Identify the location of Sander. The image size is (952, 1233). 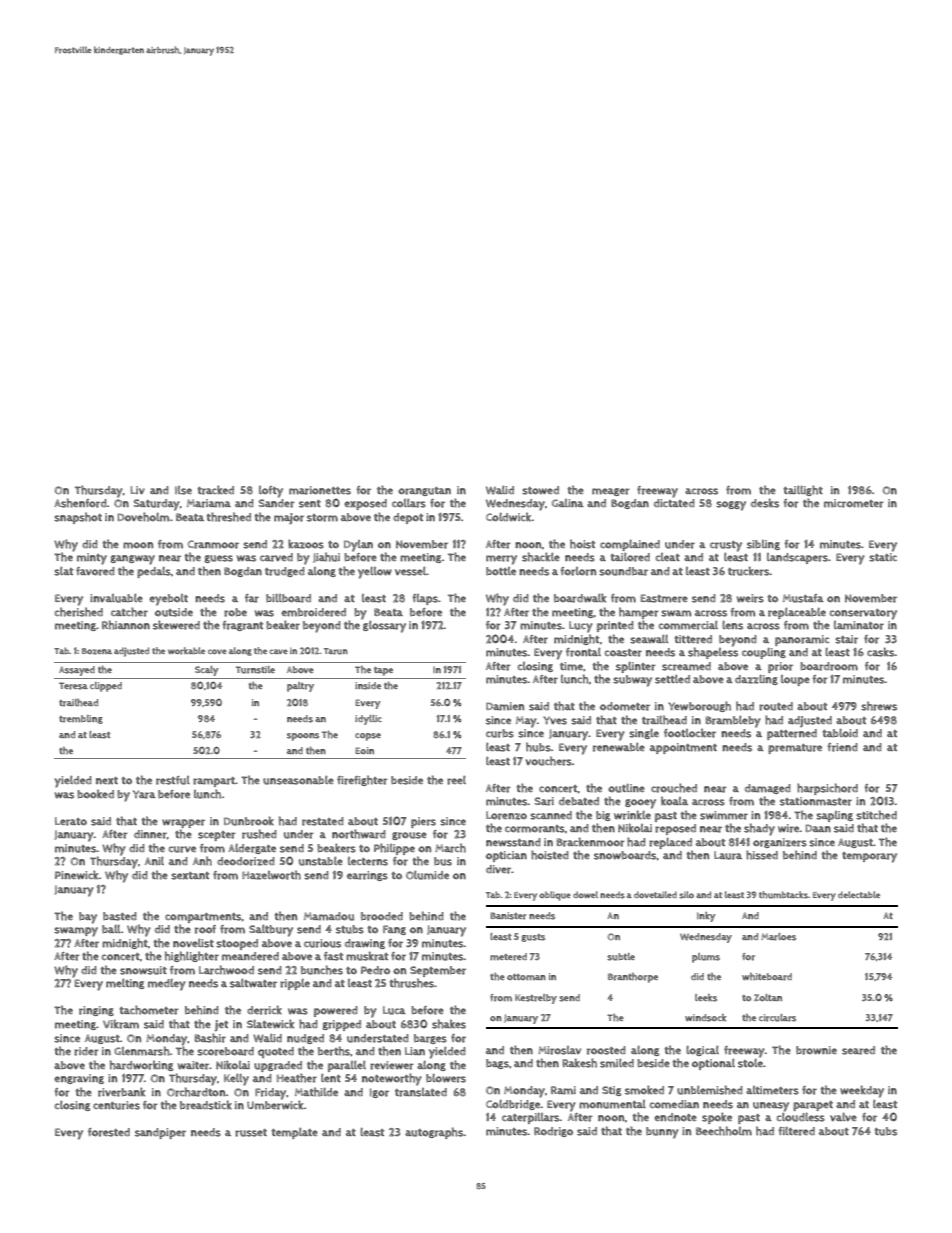
(277, 503).
